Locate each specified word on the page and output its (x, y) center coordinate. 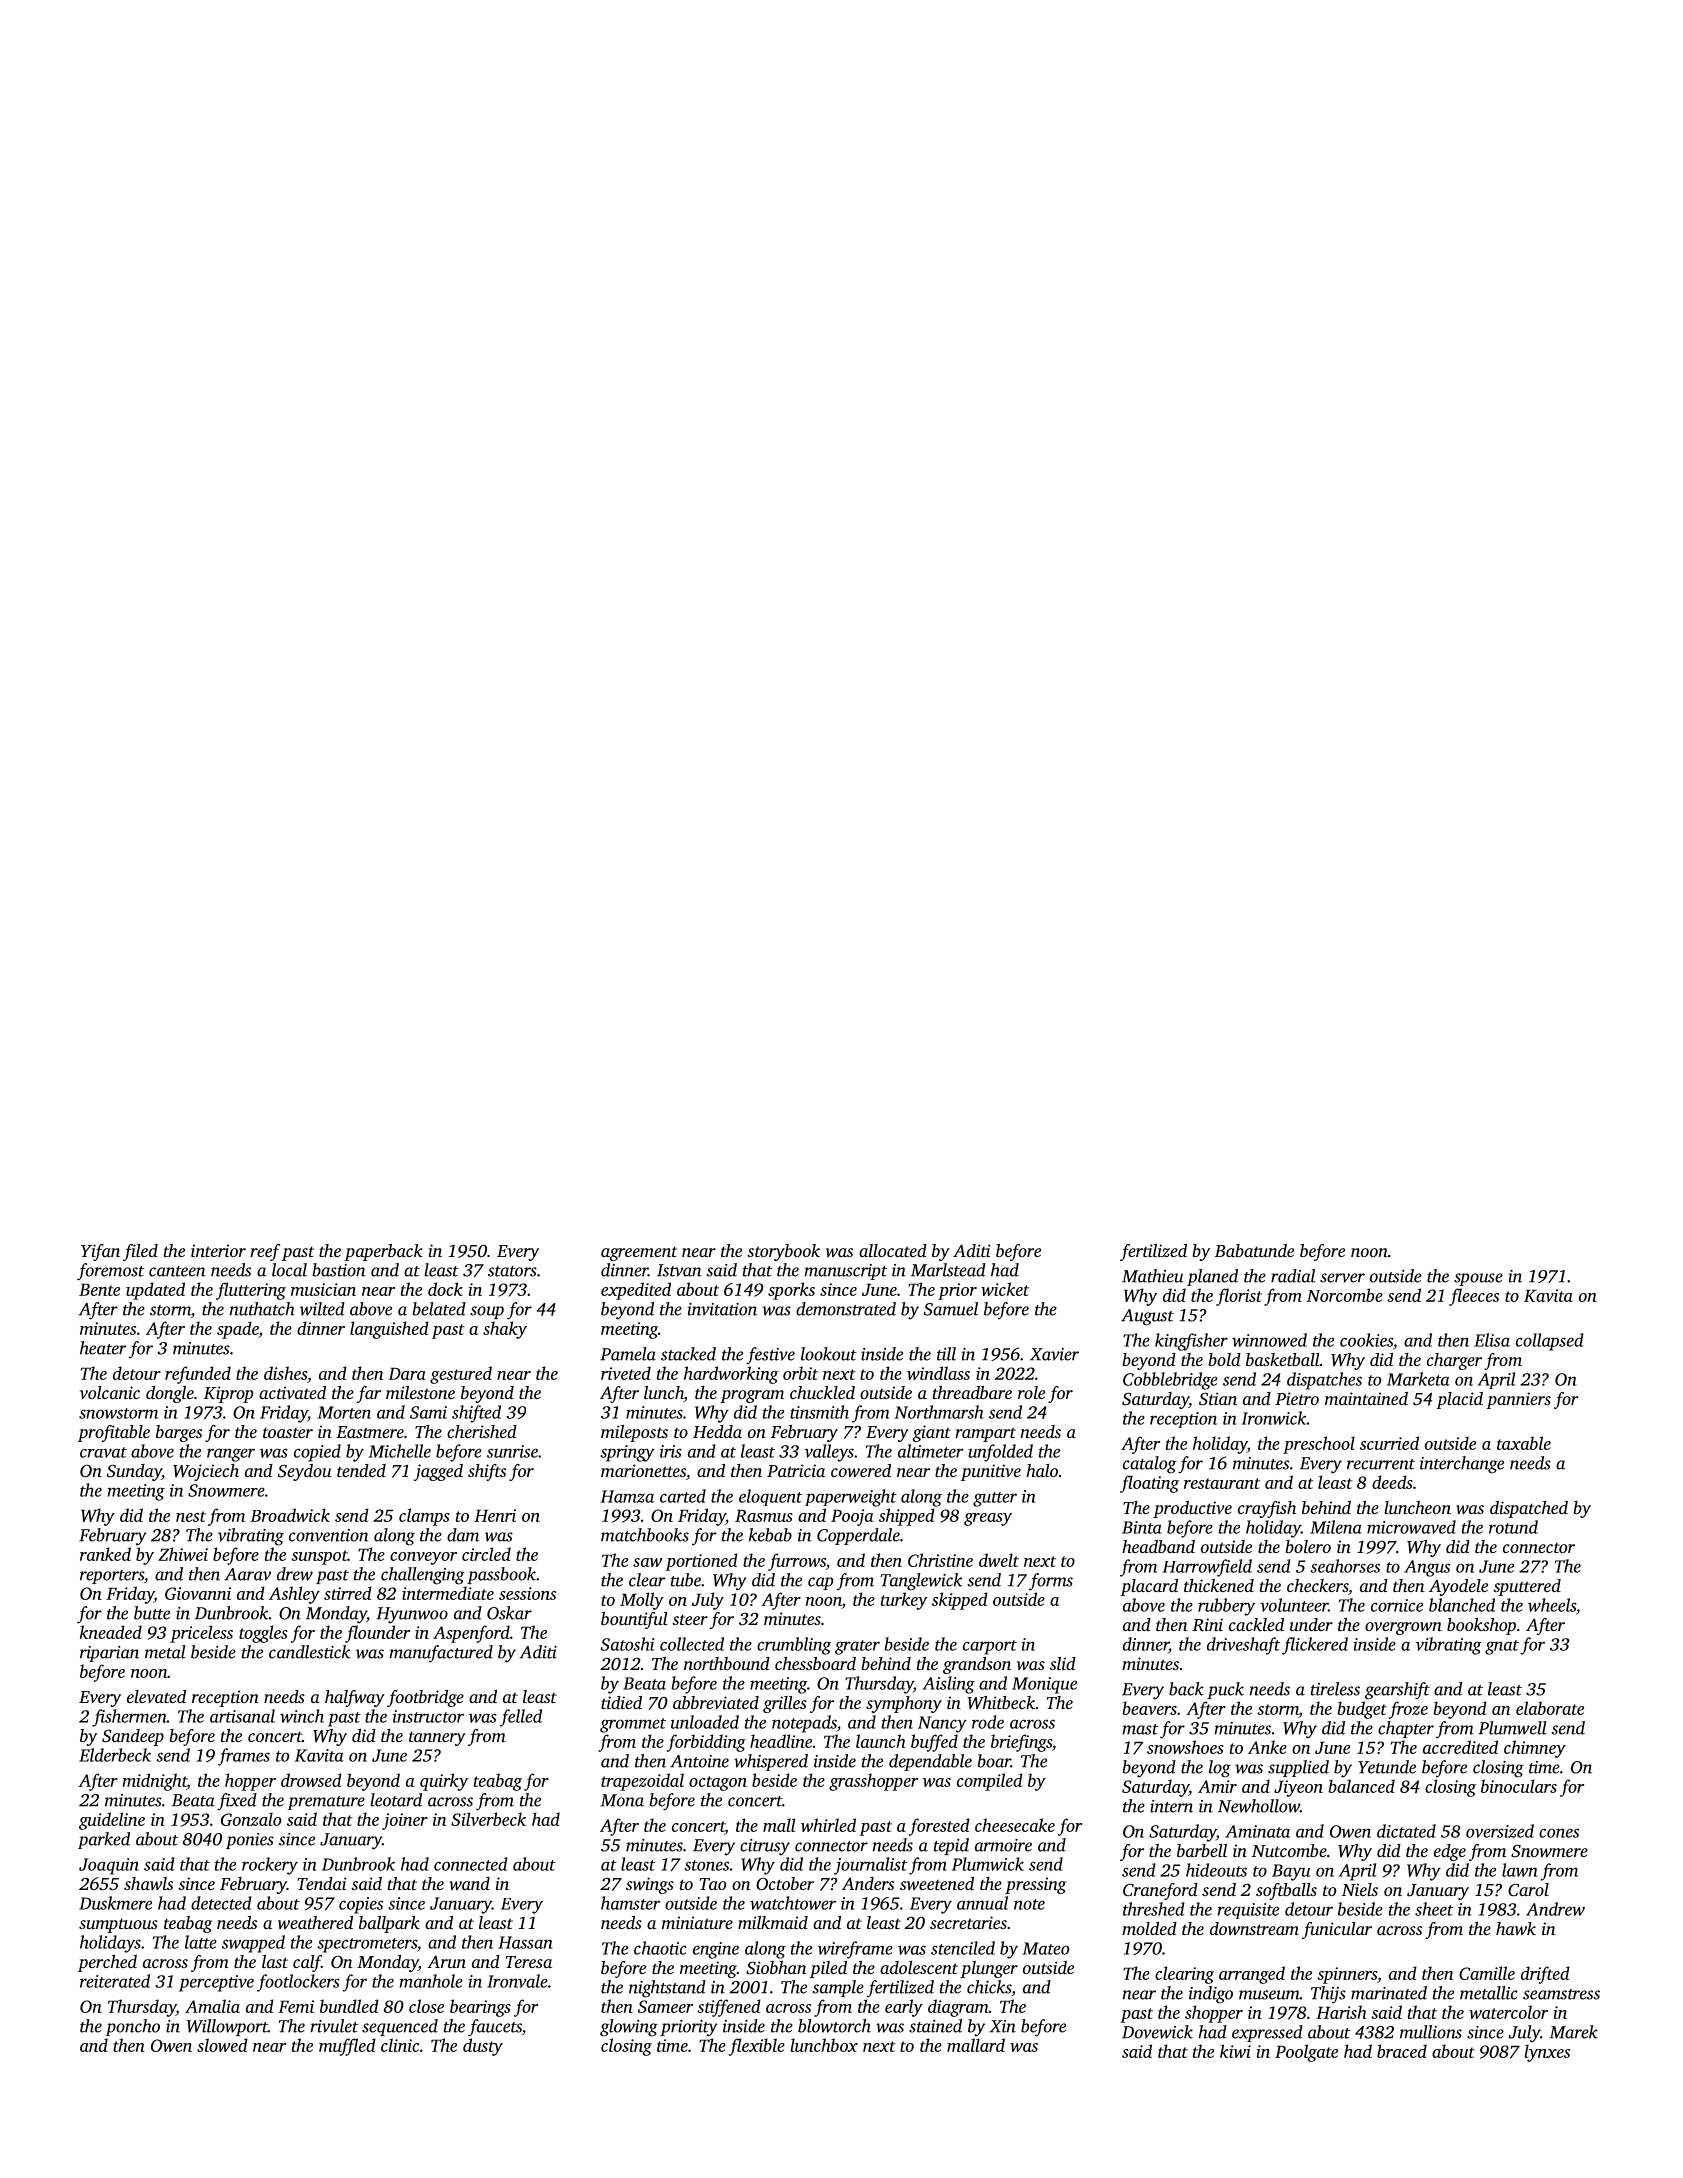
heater (103, 1348)
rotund (1513, 1527)
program (752, 1396)
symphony (904, 1704)
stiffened (729, 2008)
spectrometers (367, 1945)
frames (244, 1757)
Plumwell (1512, 1728)
